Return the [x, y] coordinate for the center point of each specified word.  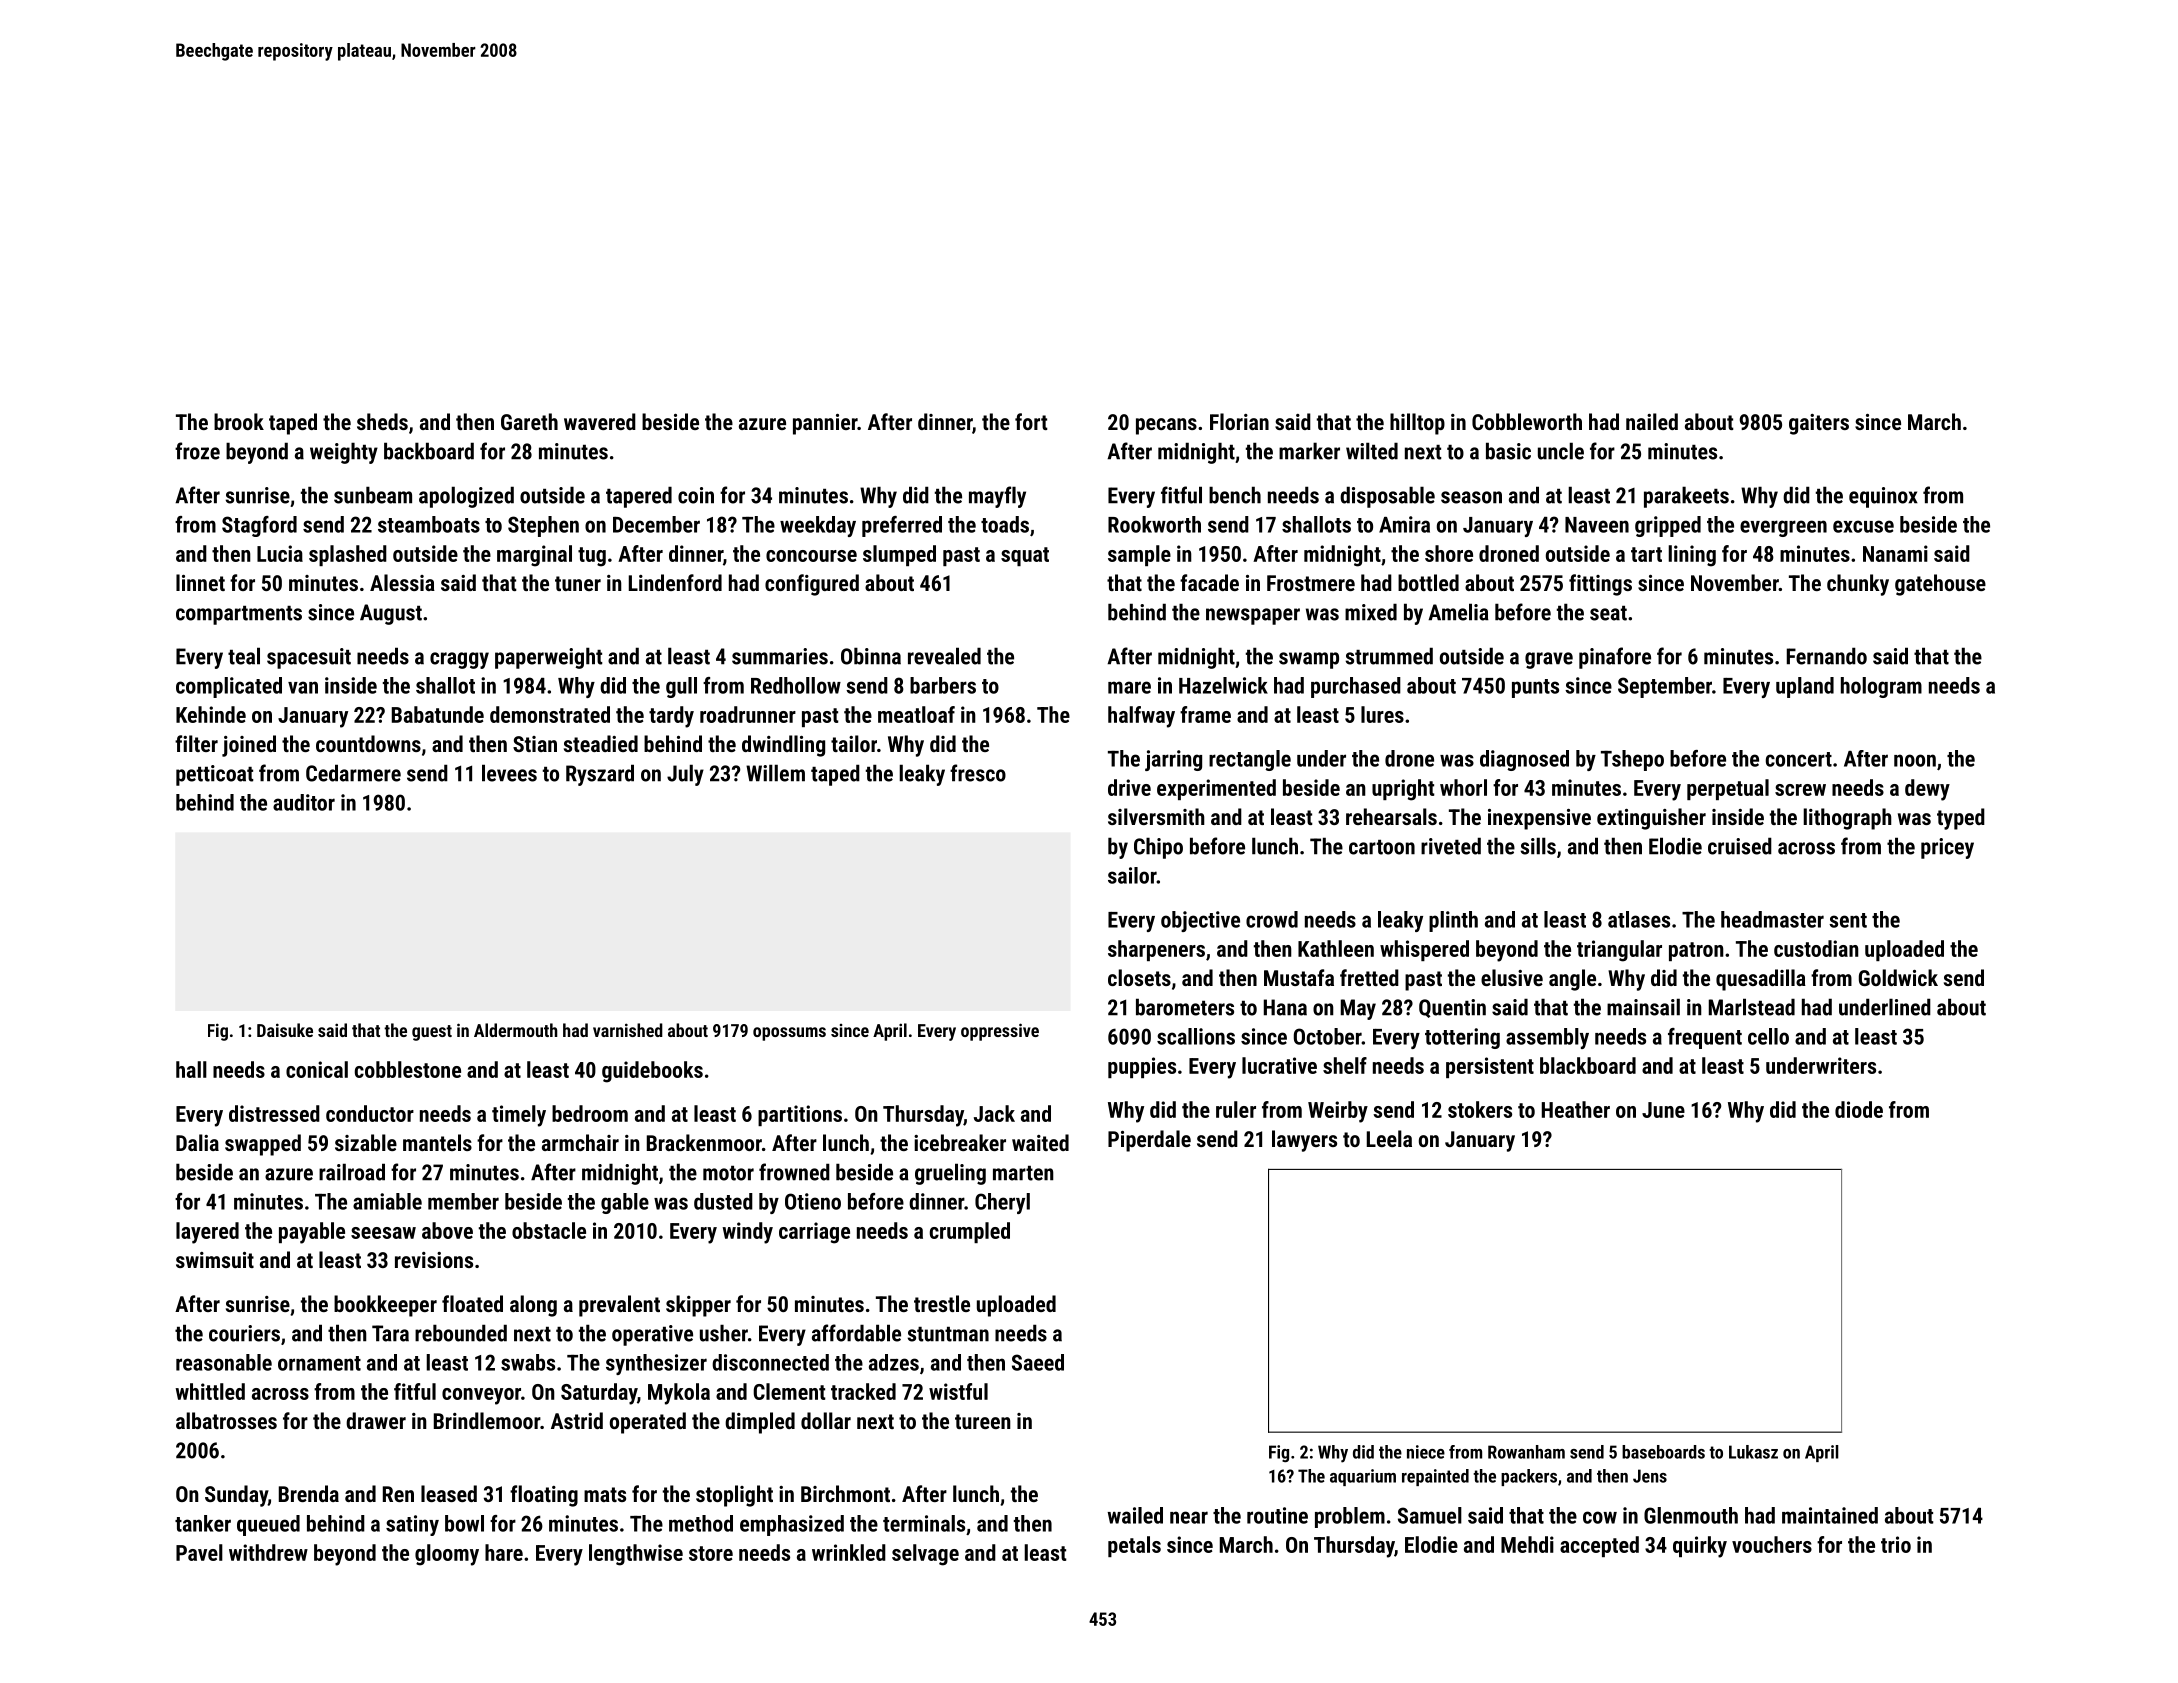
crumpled [970, 1232]
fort [1031, 421]
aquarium [1363, 1477]
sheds [382, 421]
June [1663, 1110]
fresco [978, 773]
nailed [1652, 421]
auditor [304, 802]
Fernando [1827, 656]
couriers [244, 1333]
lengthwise [636, 1555]
